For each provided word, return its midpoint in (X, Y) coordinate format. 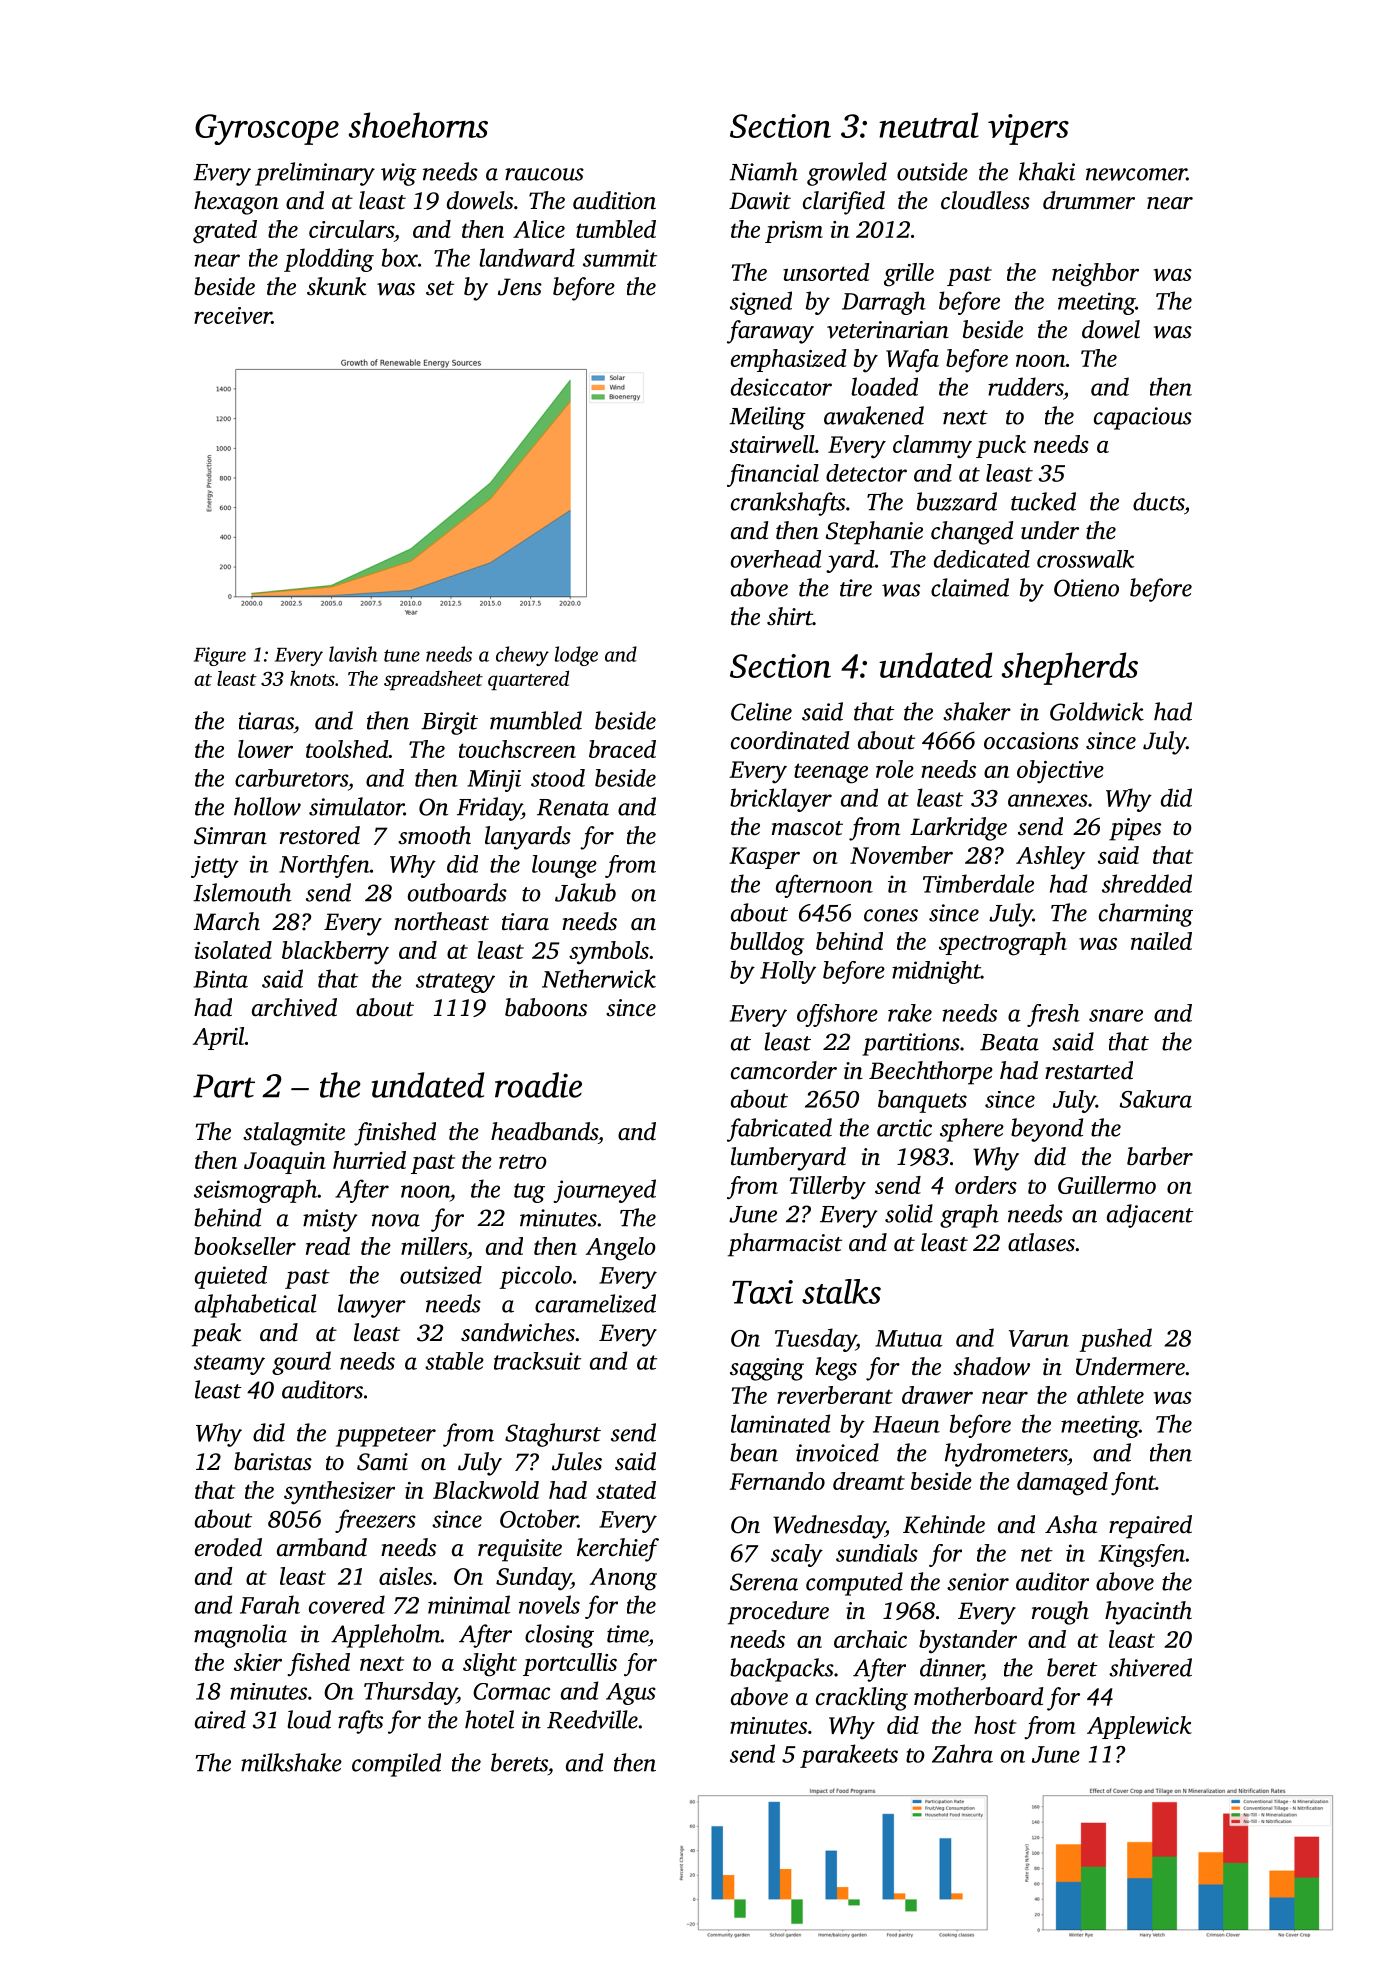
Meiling (767, 418)
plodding (329, 260)
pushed (1115, 1340)
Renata (573, 807)
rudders (1025, 386)
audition (614, 200)
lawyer (372, 1306)
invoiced (837, 1452)
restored (320, 835)
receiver (233, 315)
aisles (405, 1576)
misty (330, 1220)
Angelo (621, 1249)
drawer (937, 1395)
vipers (1028, 129)
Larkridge (958, 829)
